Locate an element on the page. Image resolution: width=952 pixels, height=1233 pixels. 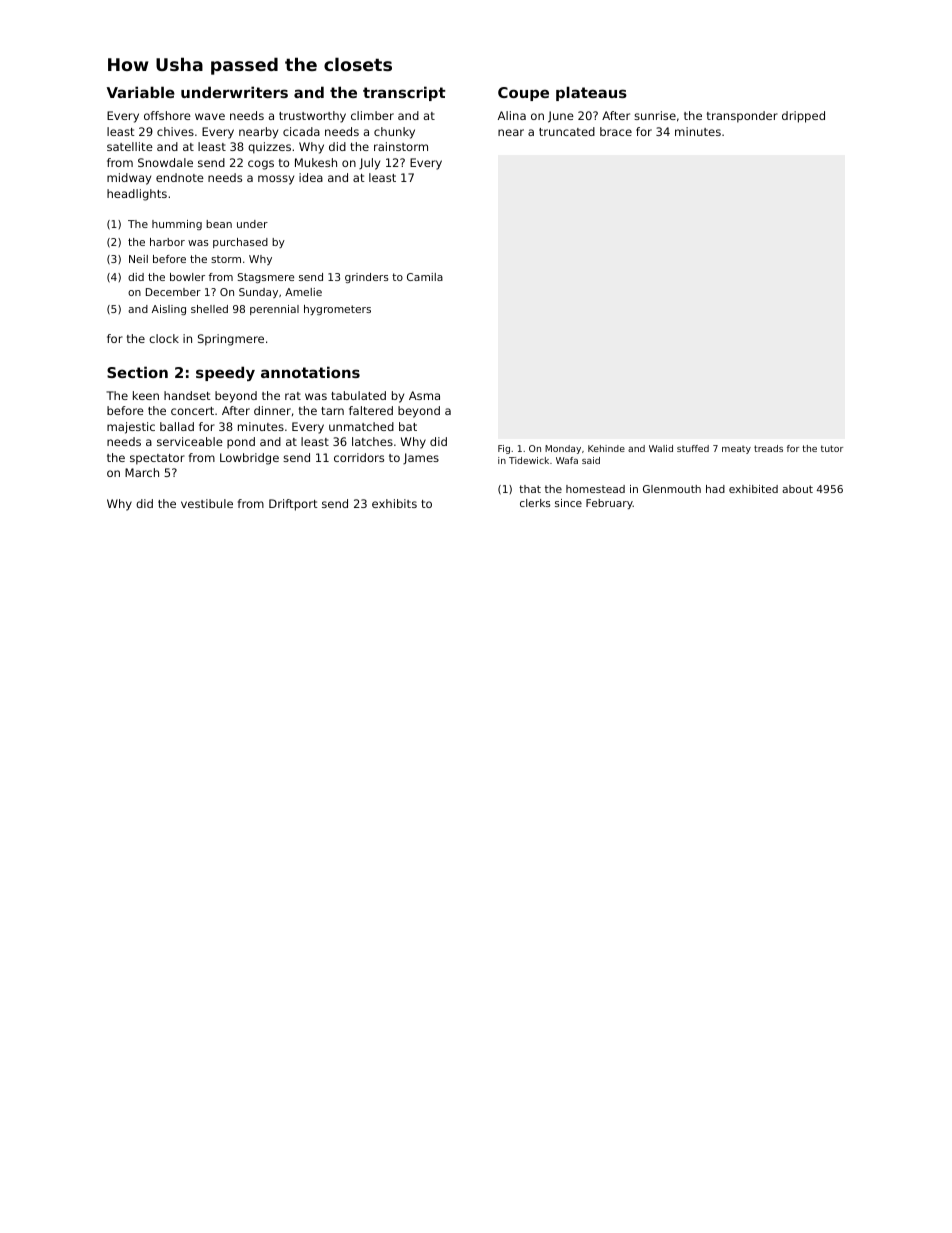
grinders is located at coordinates (367, 278).
